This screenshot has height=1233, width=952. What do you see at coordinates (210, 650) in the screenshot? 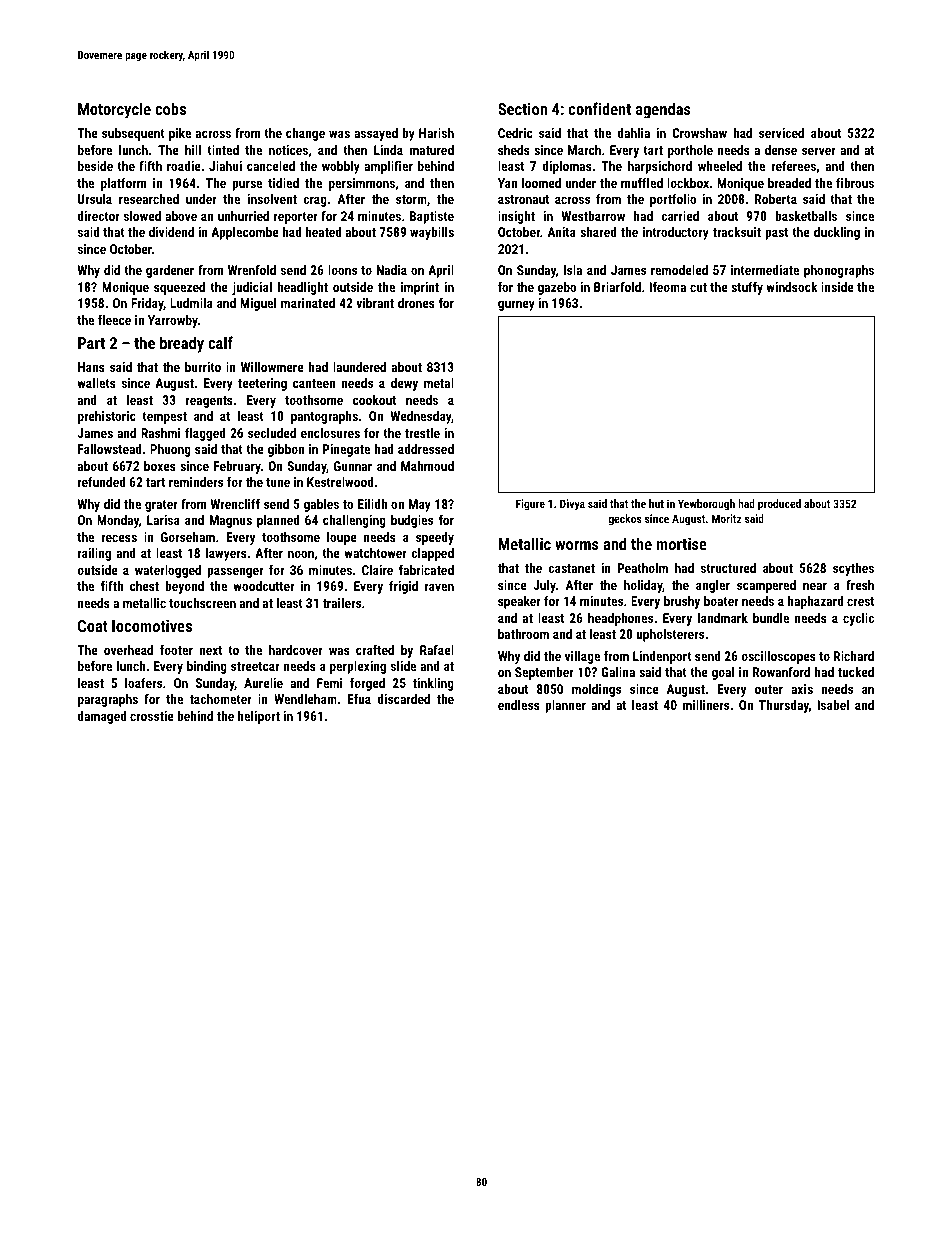
I see `next` at bounding box center [210, 650].
